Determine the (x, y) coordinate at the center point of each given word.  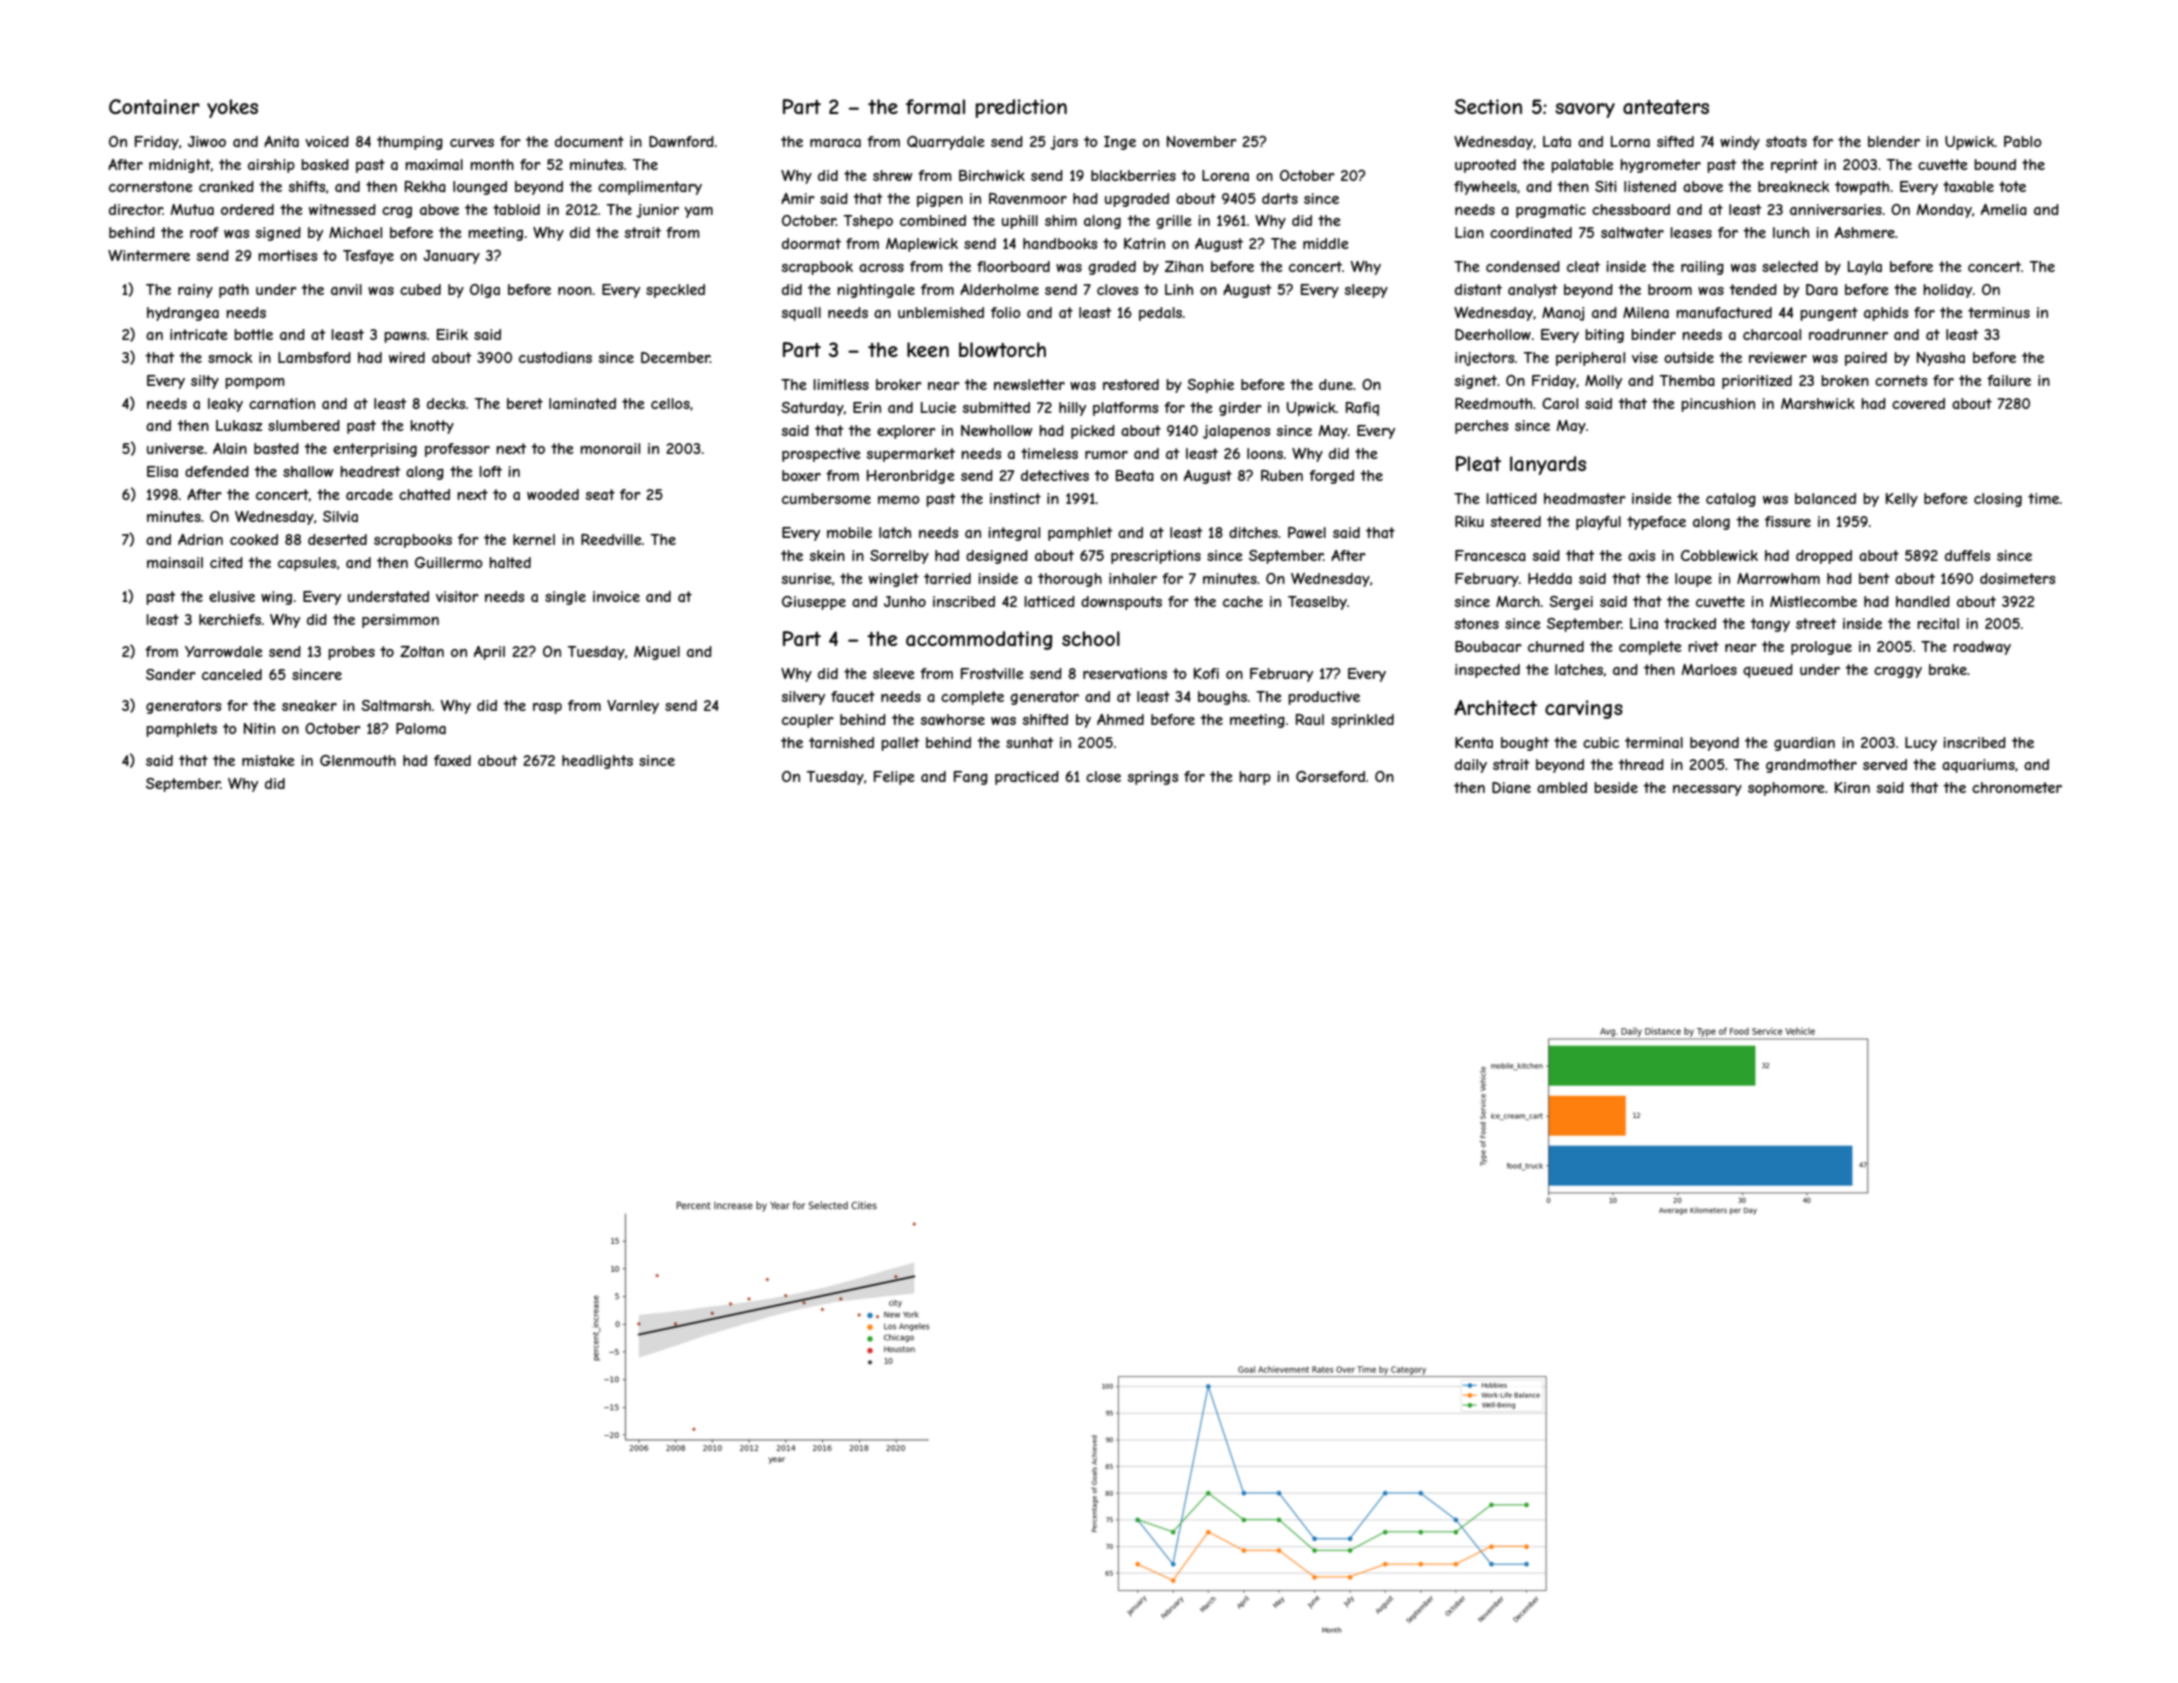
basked (325, 164)
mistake (268, 760)
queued (1768, 671)
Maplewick (922, 245)
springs (1153, 778)
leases (1691, 232)
